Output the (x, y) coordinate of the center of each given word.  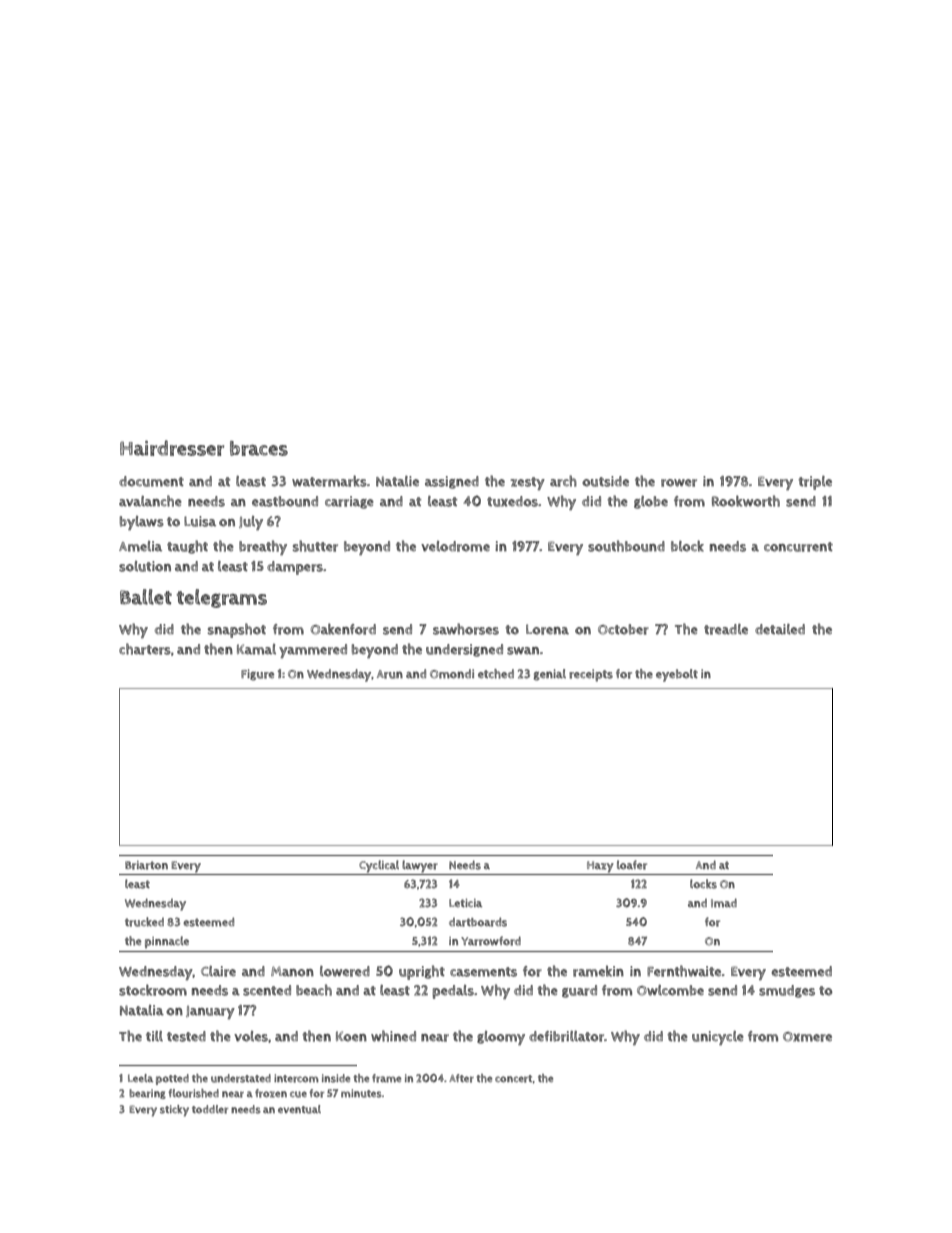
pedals (453, 992)
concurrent (798, 547)
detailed (780, 629)
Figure (257, 675)
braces (259, 448)
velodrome (455, 546)
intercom (296, 1078)
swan (523, 651)
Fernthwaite (684, 971)
